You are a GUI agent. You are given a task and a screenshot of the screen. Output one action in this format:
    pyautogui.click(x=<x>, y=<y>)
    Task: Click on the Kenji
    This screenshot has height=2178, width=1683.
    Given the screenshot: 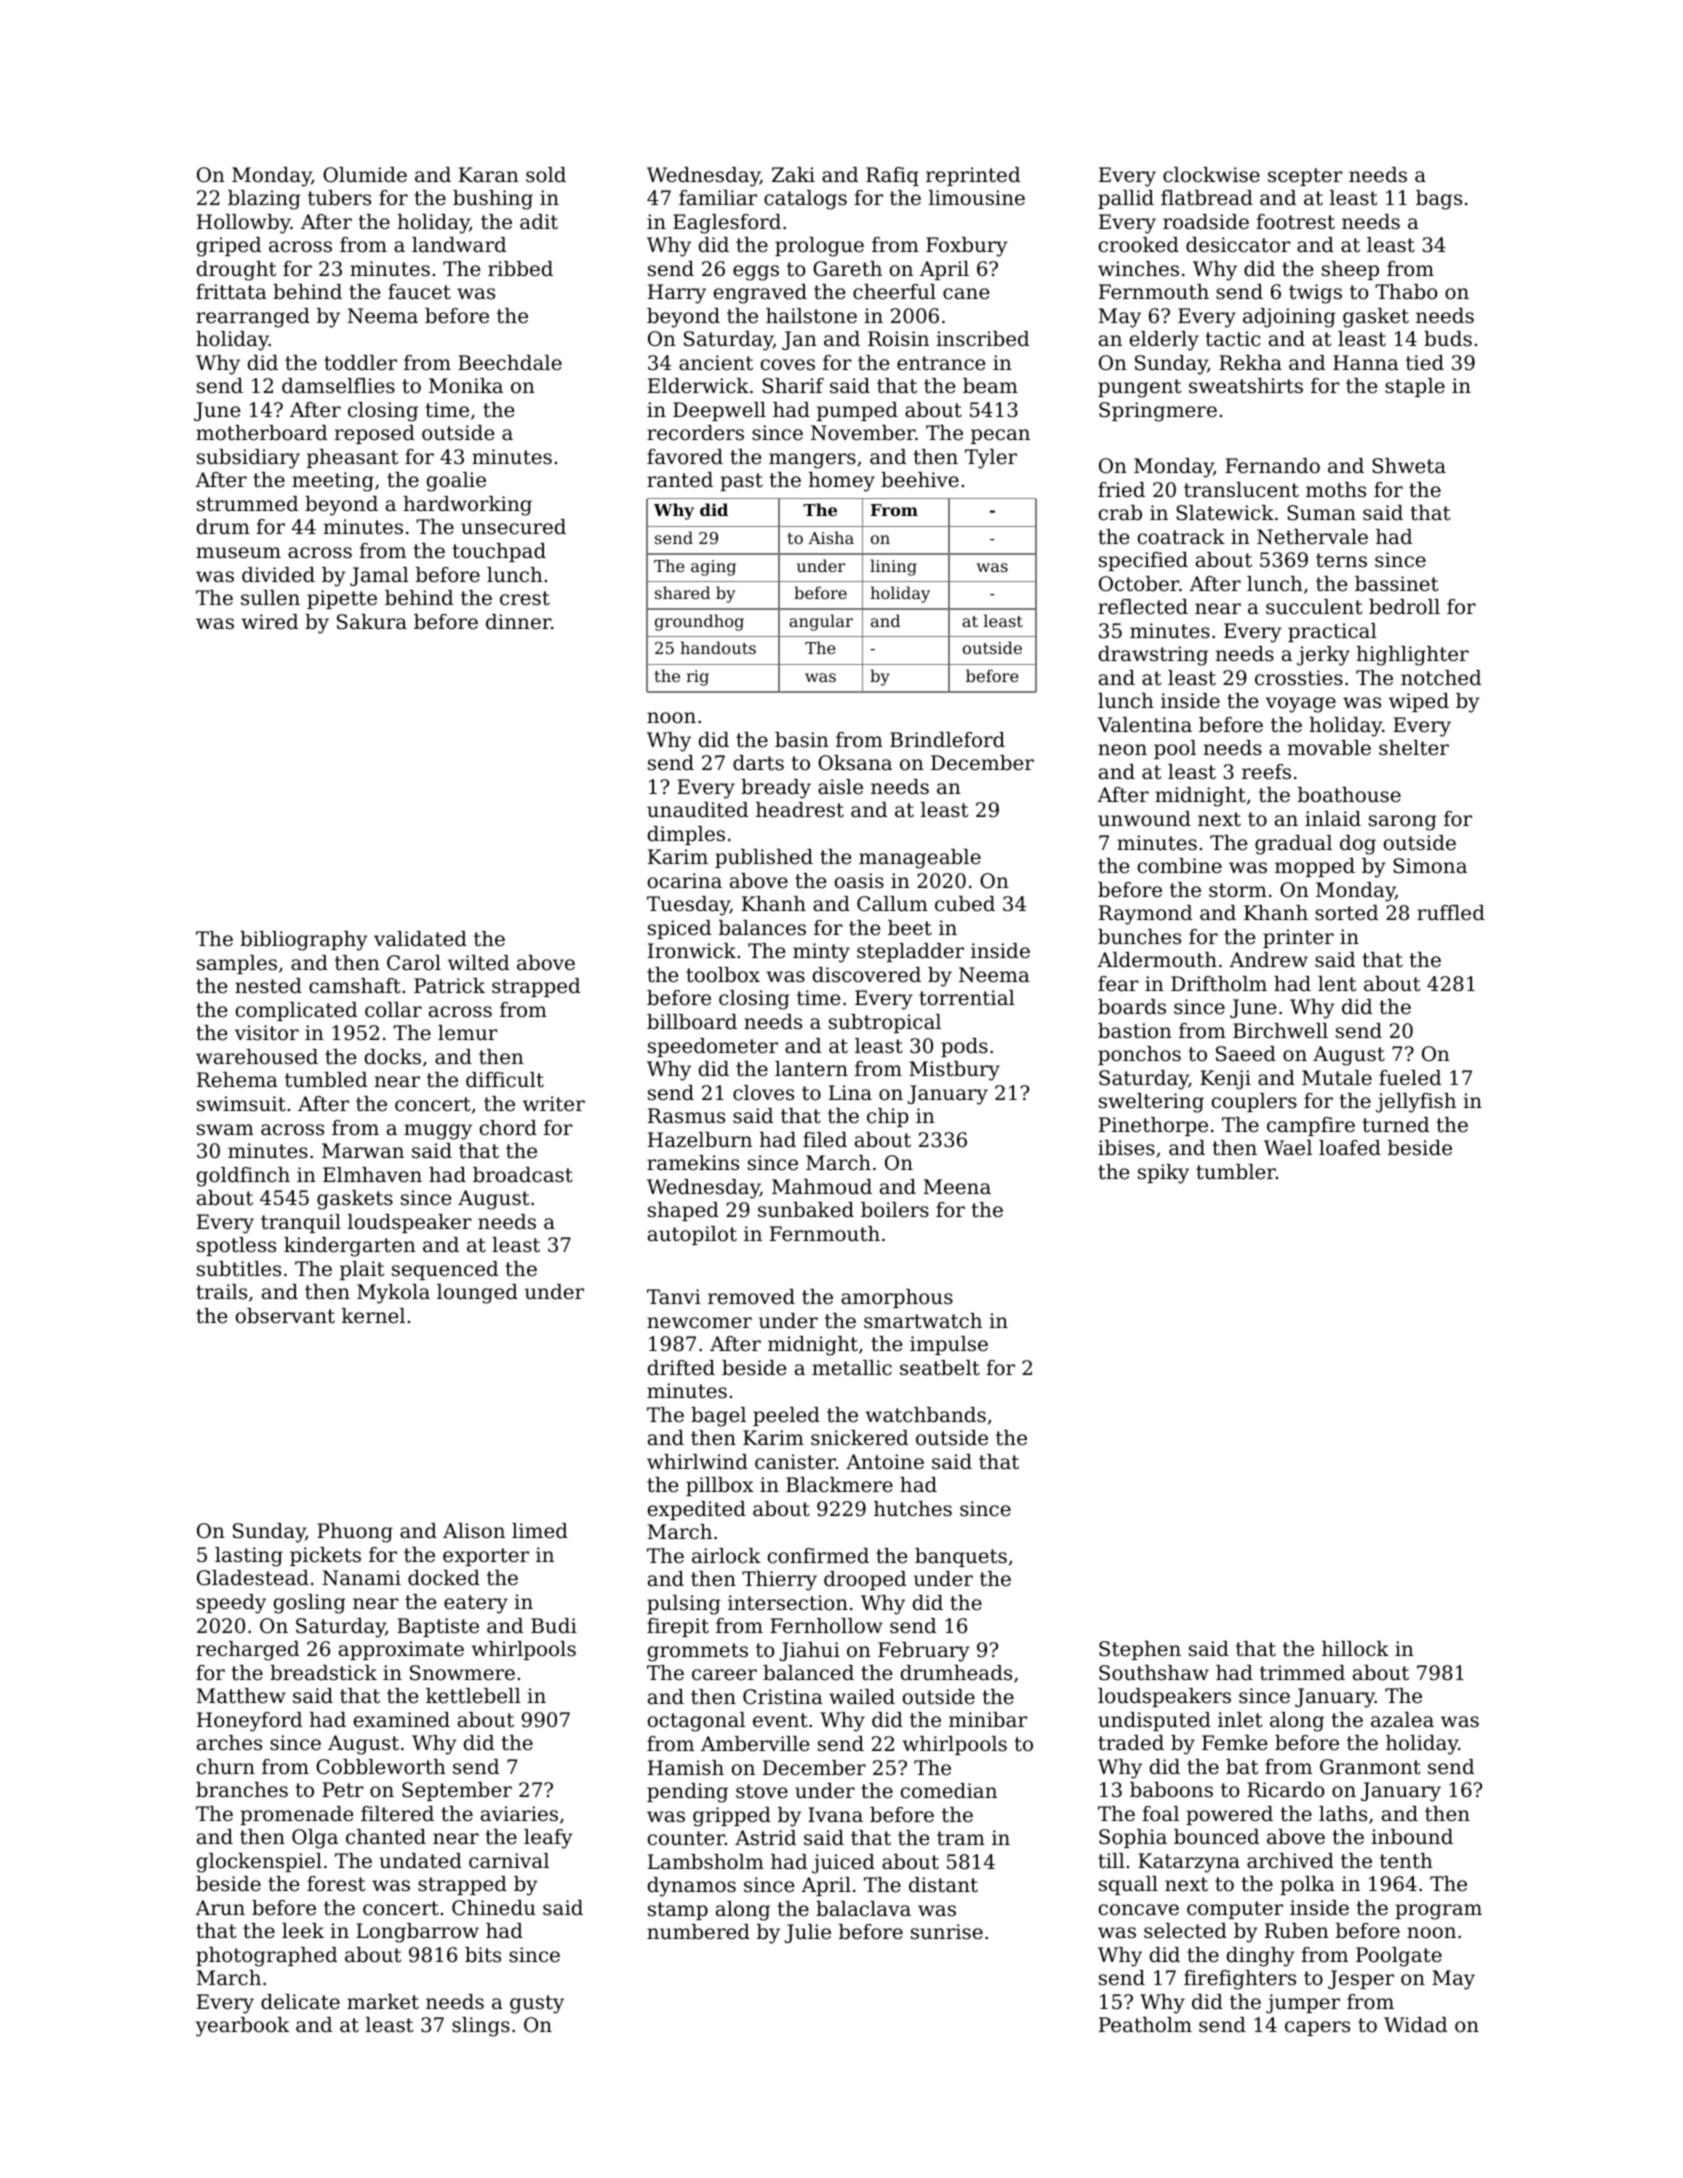 What is the action you would take?
    pyautogui.click(x=1225, y=1080)
